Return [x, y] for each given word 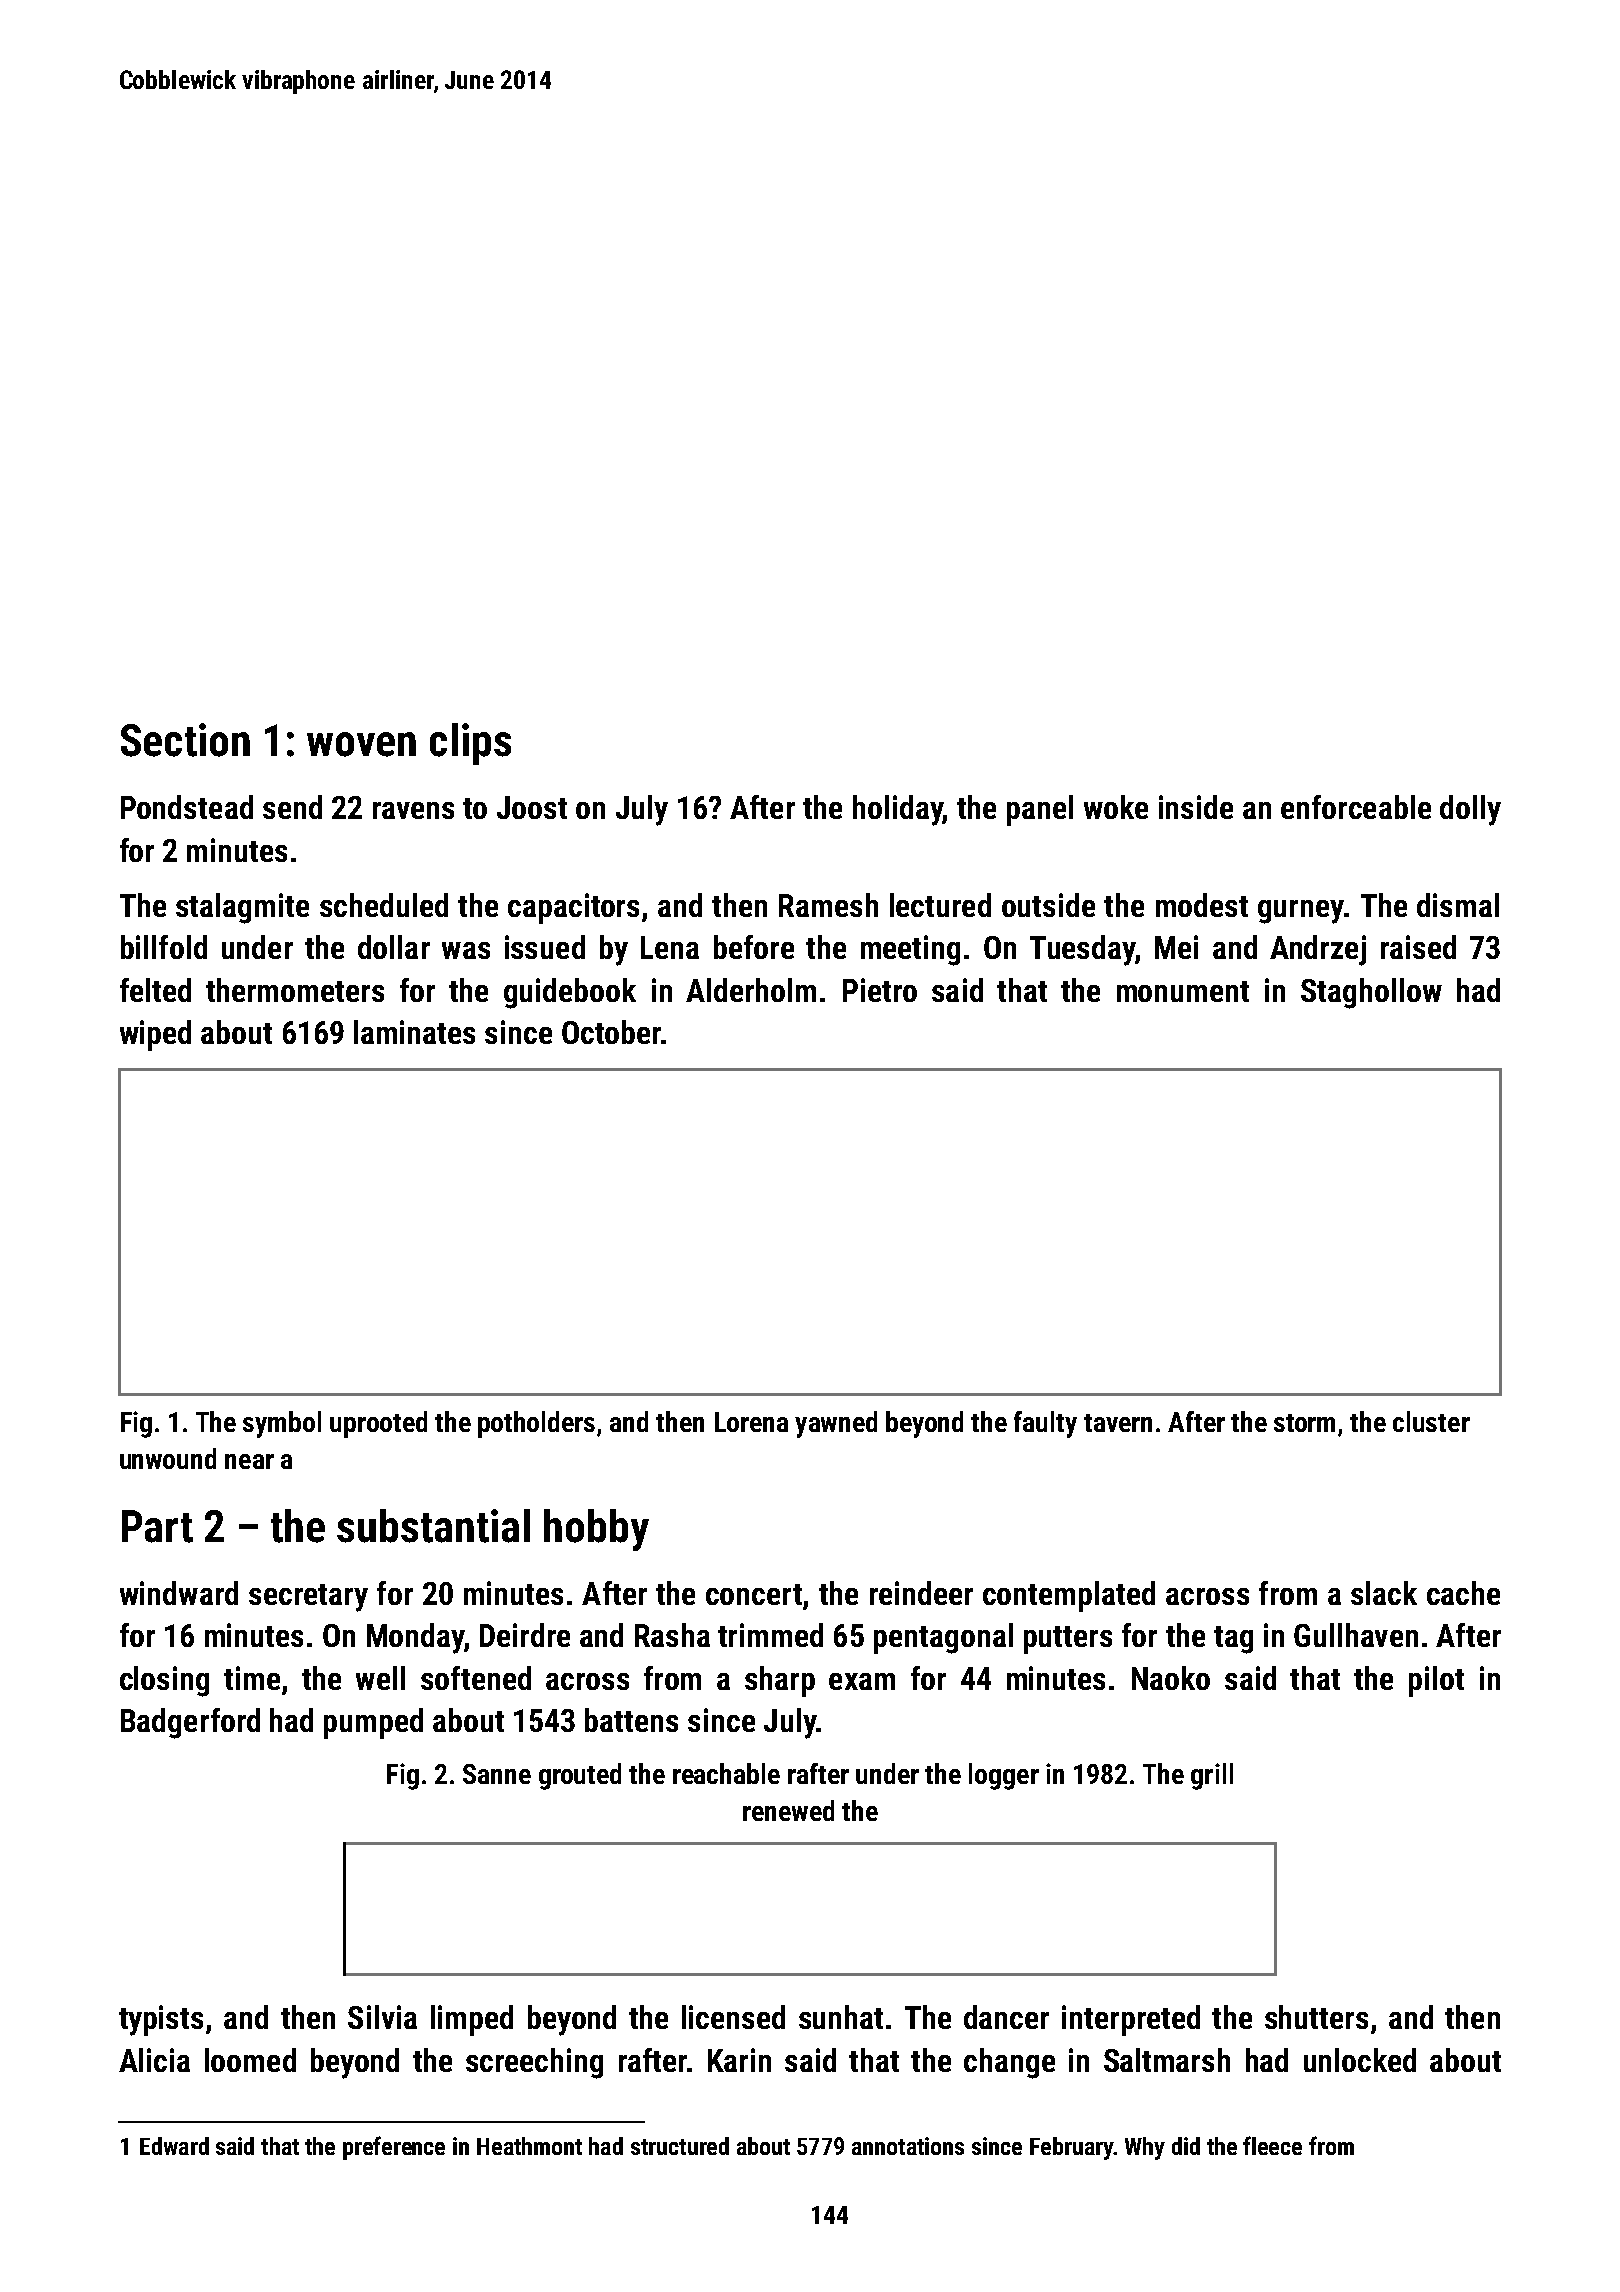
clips [470, 744]
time [252, 1678]
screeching [534, 2063]
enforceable [1356, 807]
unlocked [1360, 2060]
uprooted [378, 1424]
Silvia [382, 2017]
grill [1212, 1776]
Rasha [672, 1635]
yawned [836, 1424]
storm [1304, 1423]
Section [185, 740]
